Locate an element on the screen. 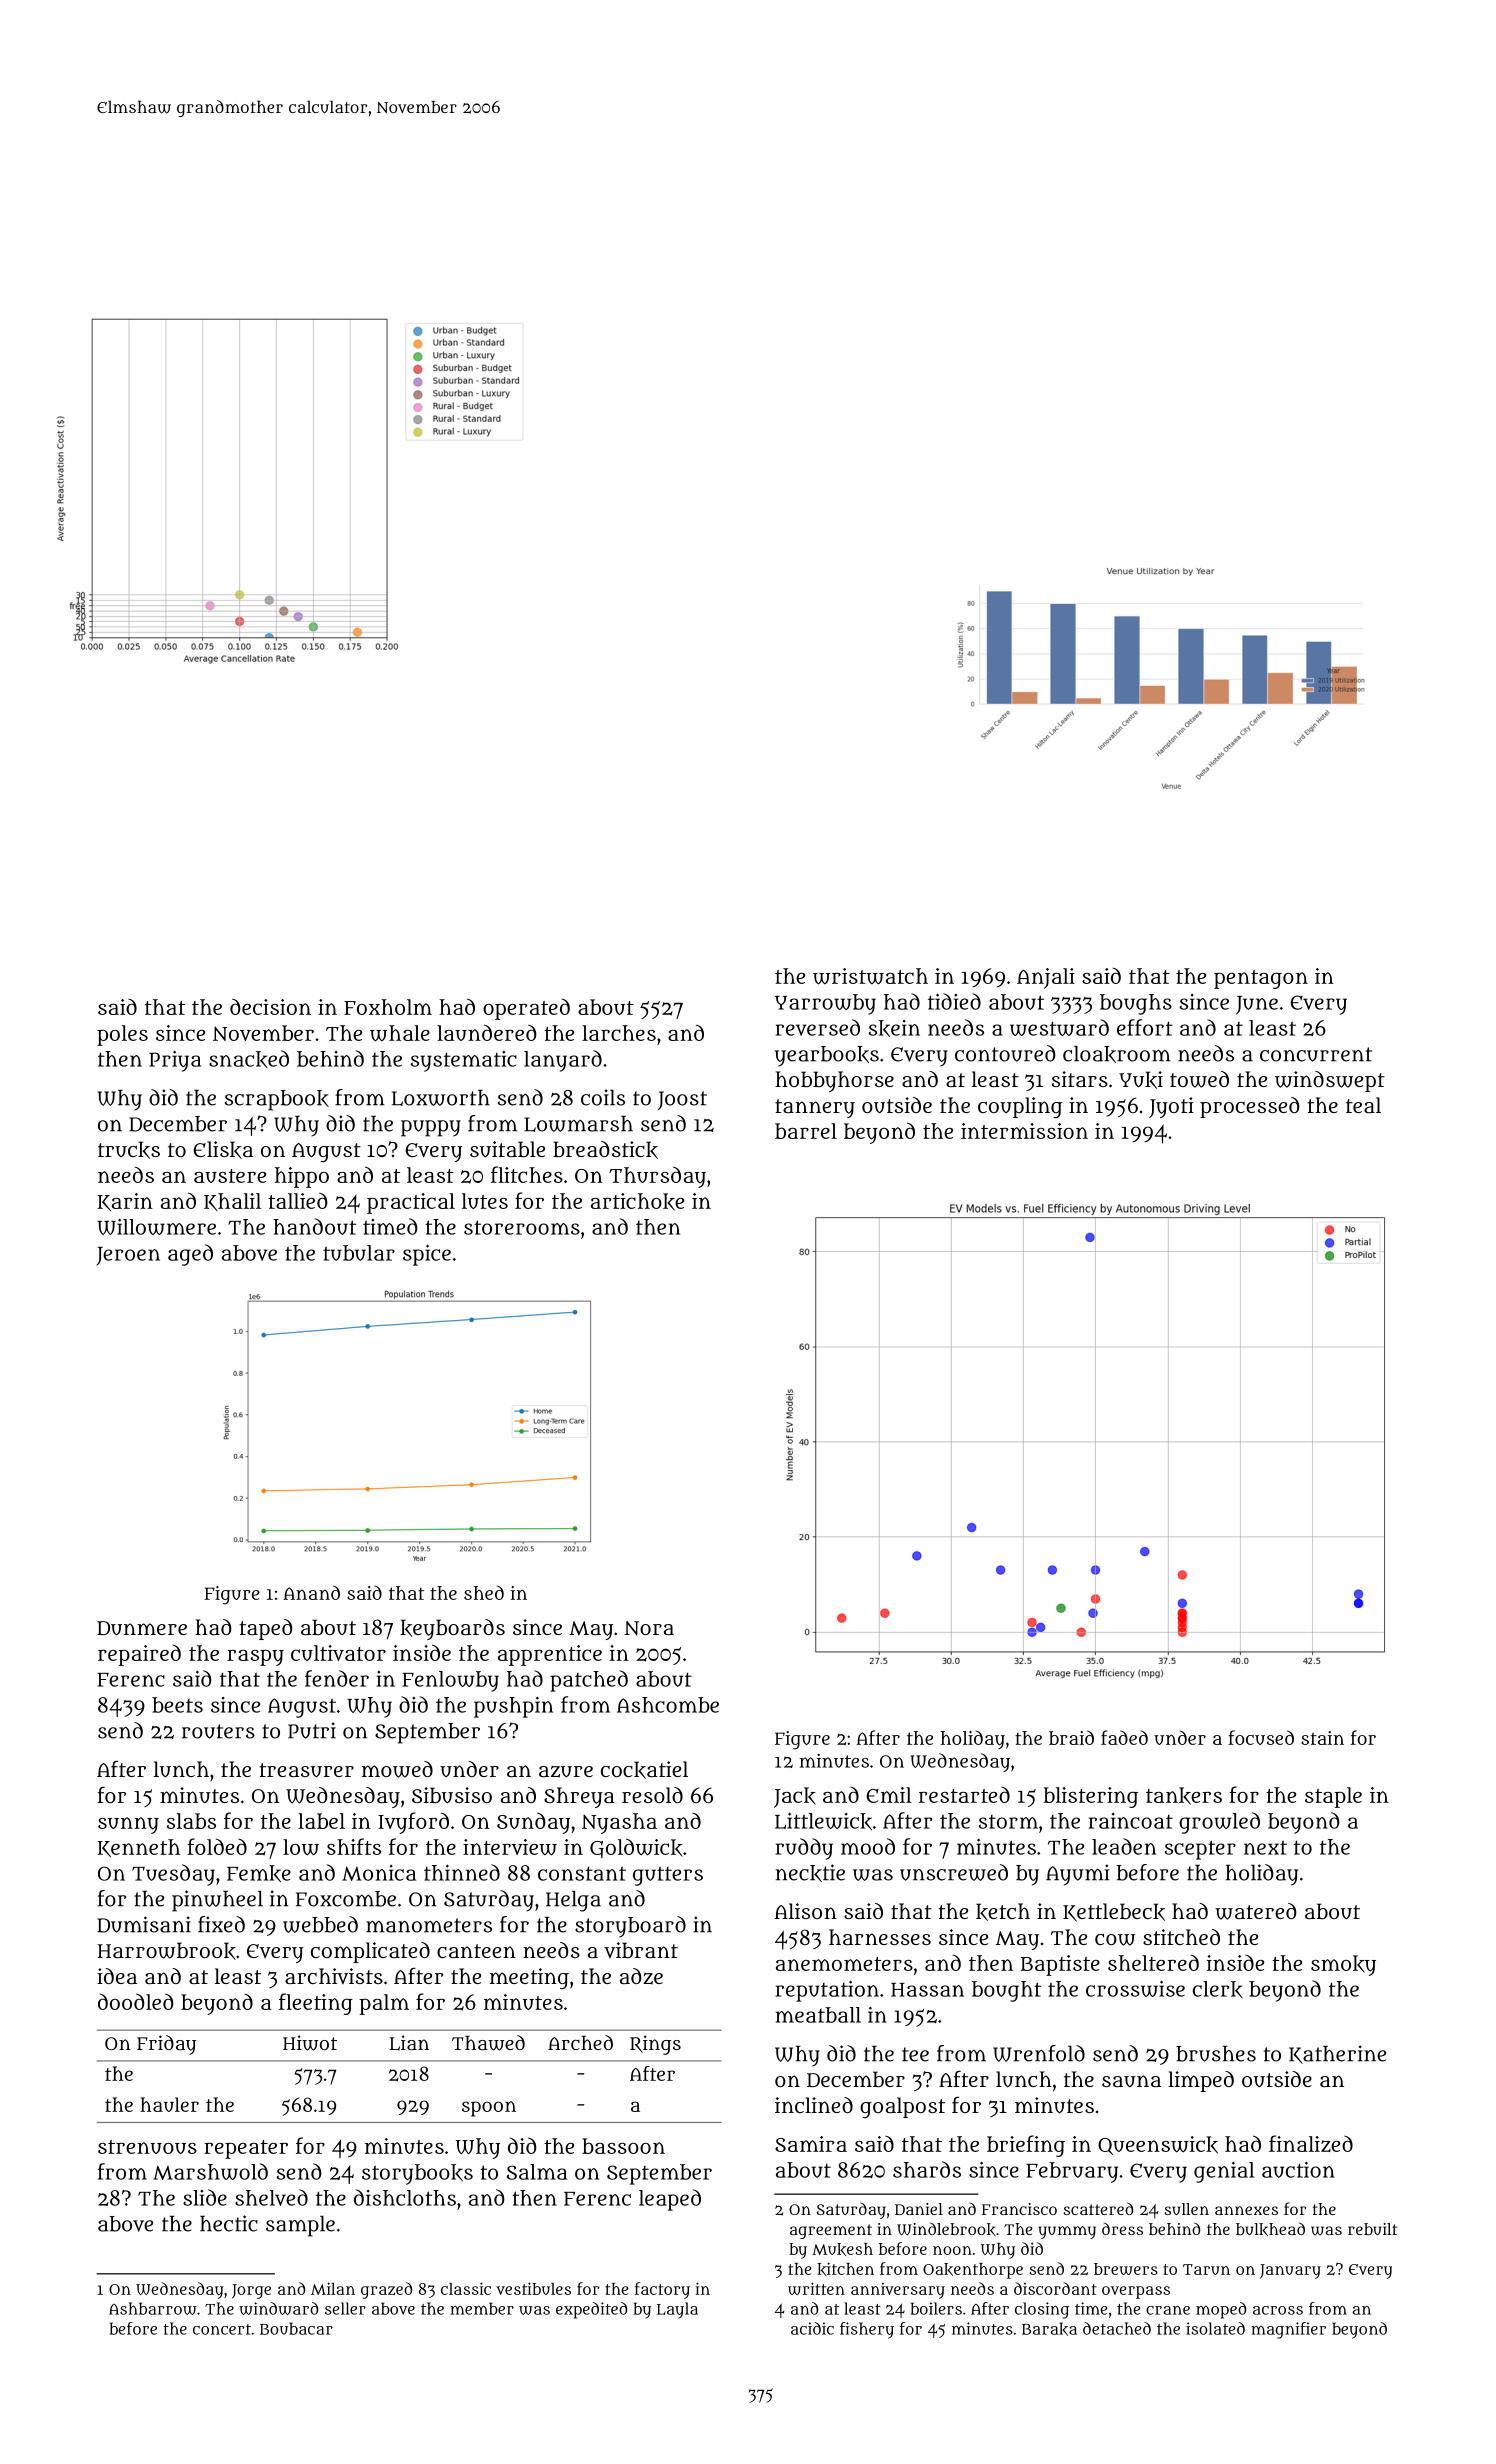  Helga is located at coordinates (573, 1901).
